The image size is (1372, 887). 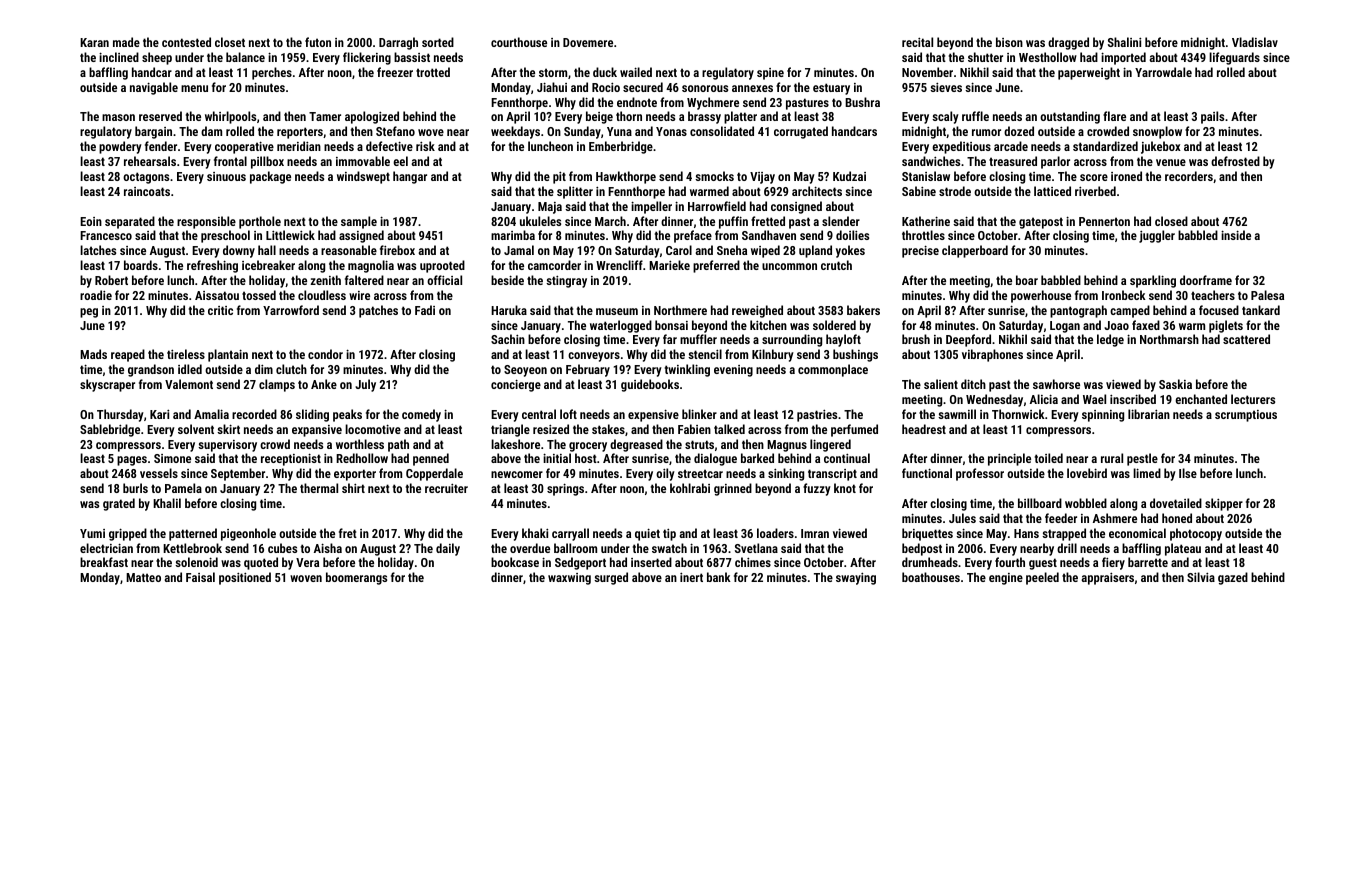 What do you see at coordinates (1157, 132) in the screenshot?
I see `snowplow` at bounding box center [1157, 132].
